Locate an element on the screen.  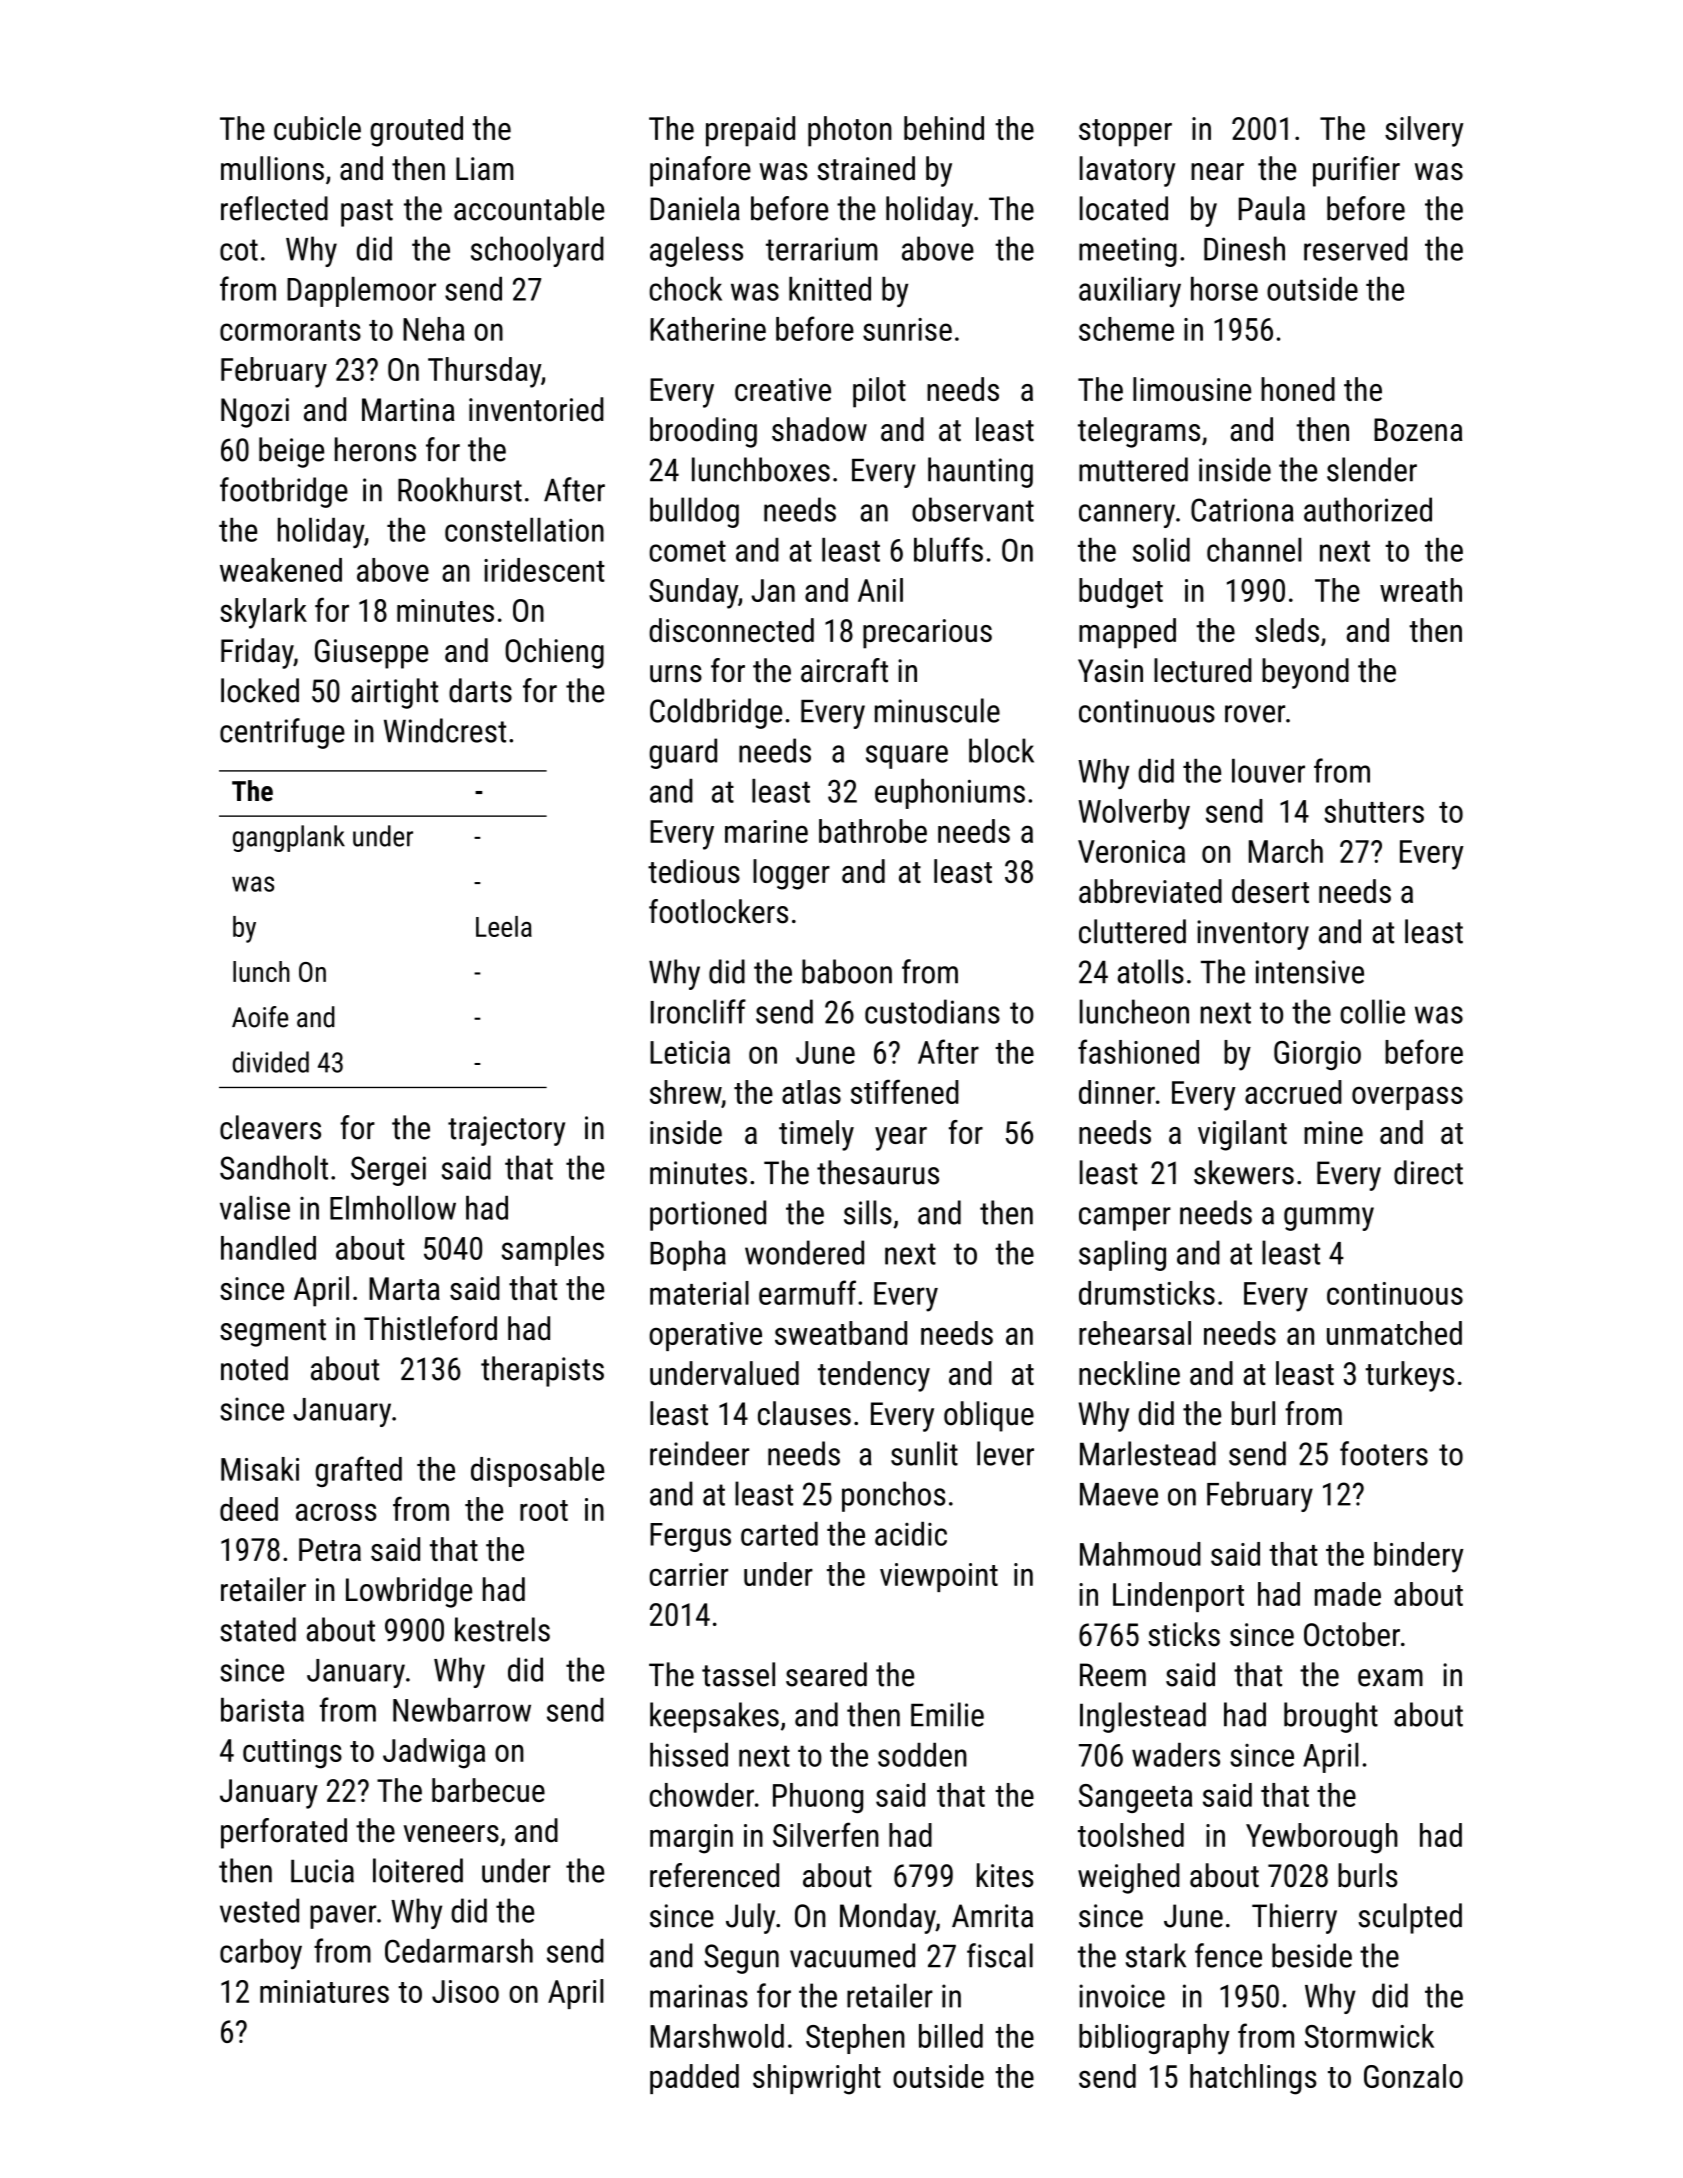
stopper is located at coordinates (1125, 133).
